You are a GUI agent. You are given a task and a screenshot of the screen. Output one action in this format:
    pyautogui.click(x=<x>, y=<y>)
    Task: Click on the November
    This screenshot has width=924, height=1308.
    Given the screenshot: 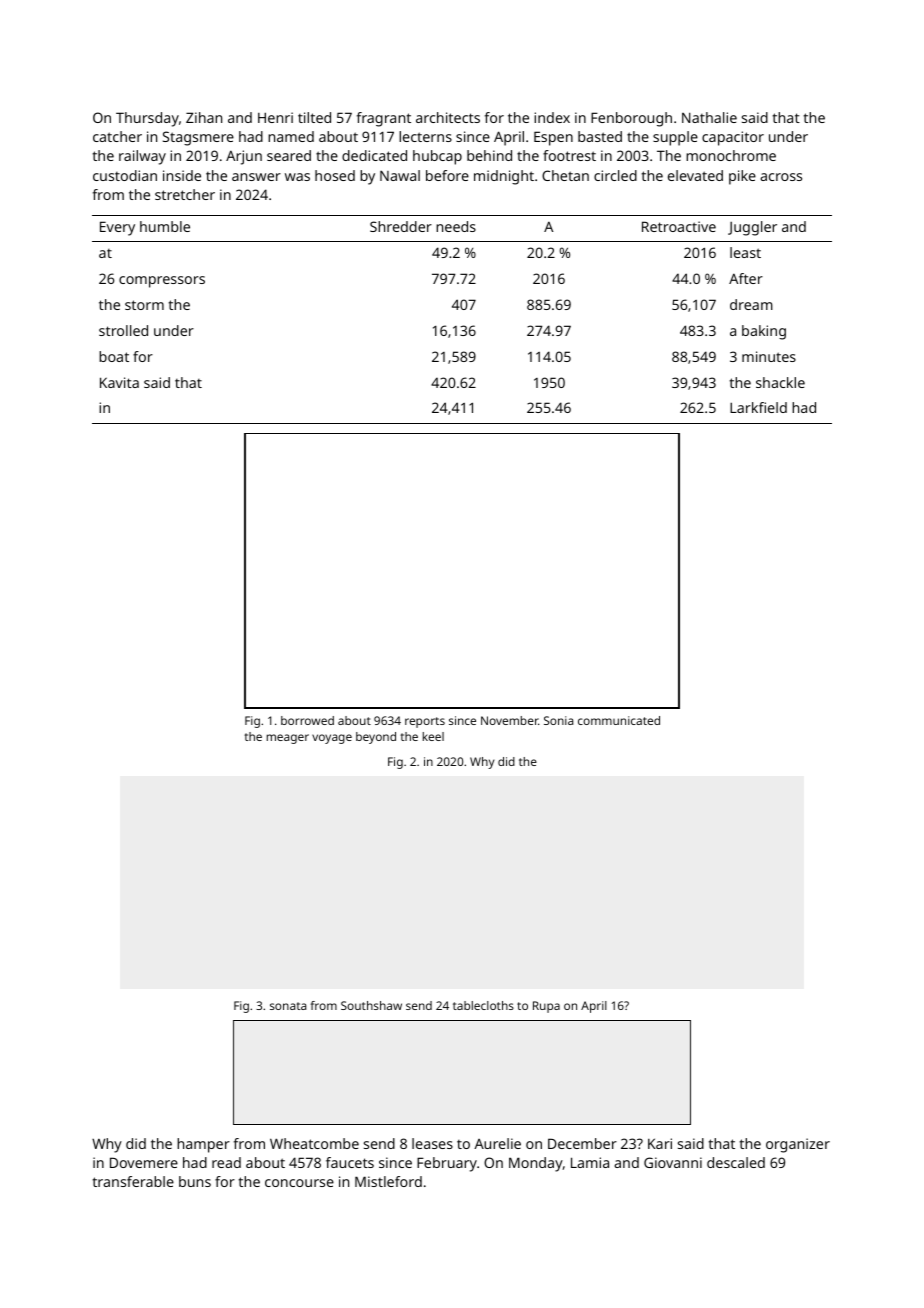 What is the action you would take?
    pyautogui.click(x=509, y=720)
